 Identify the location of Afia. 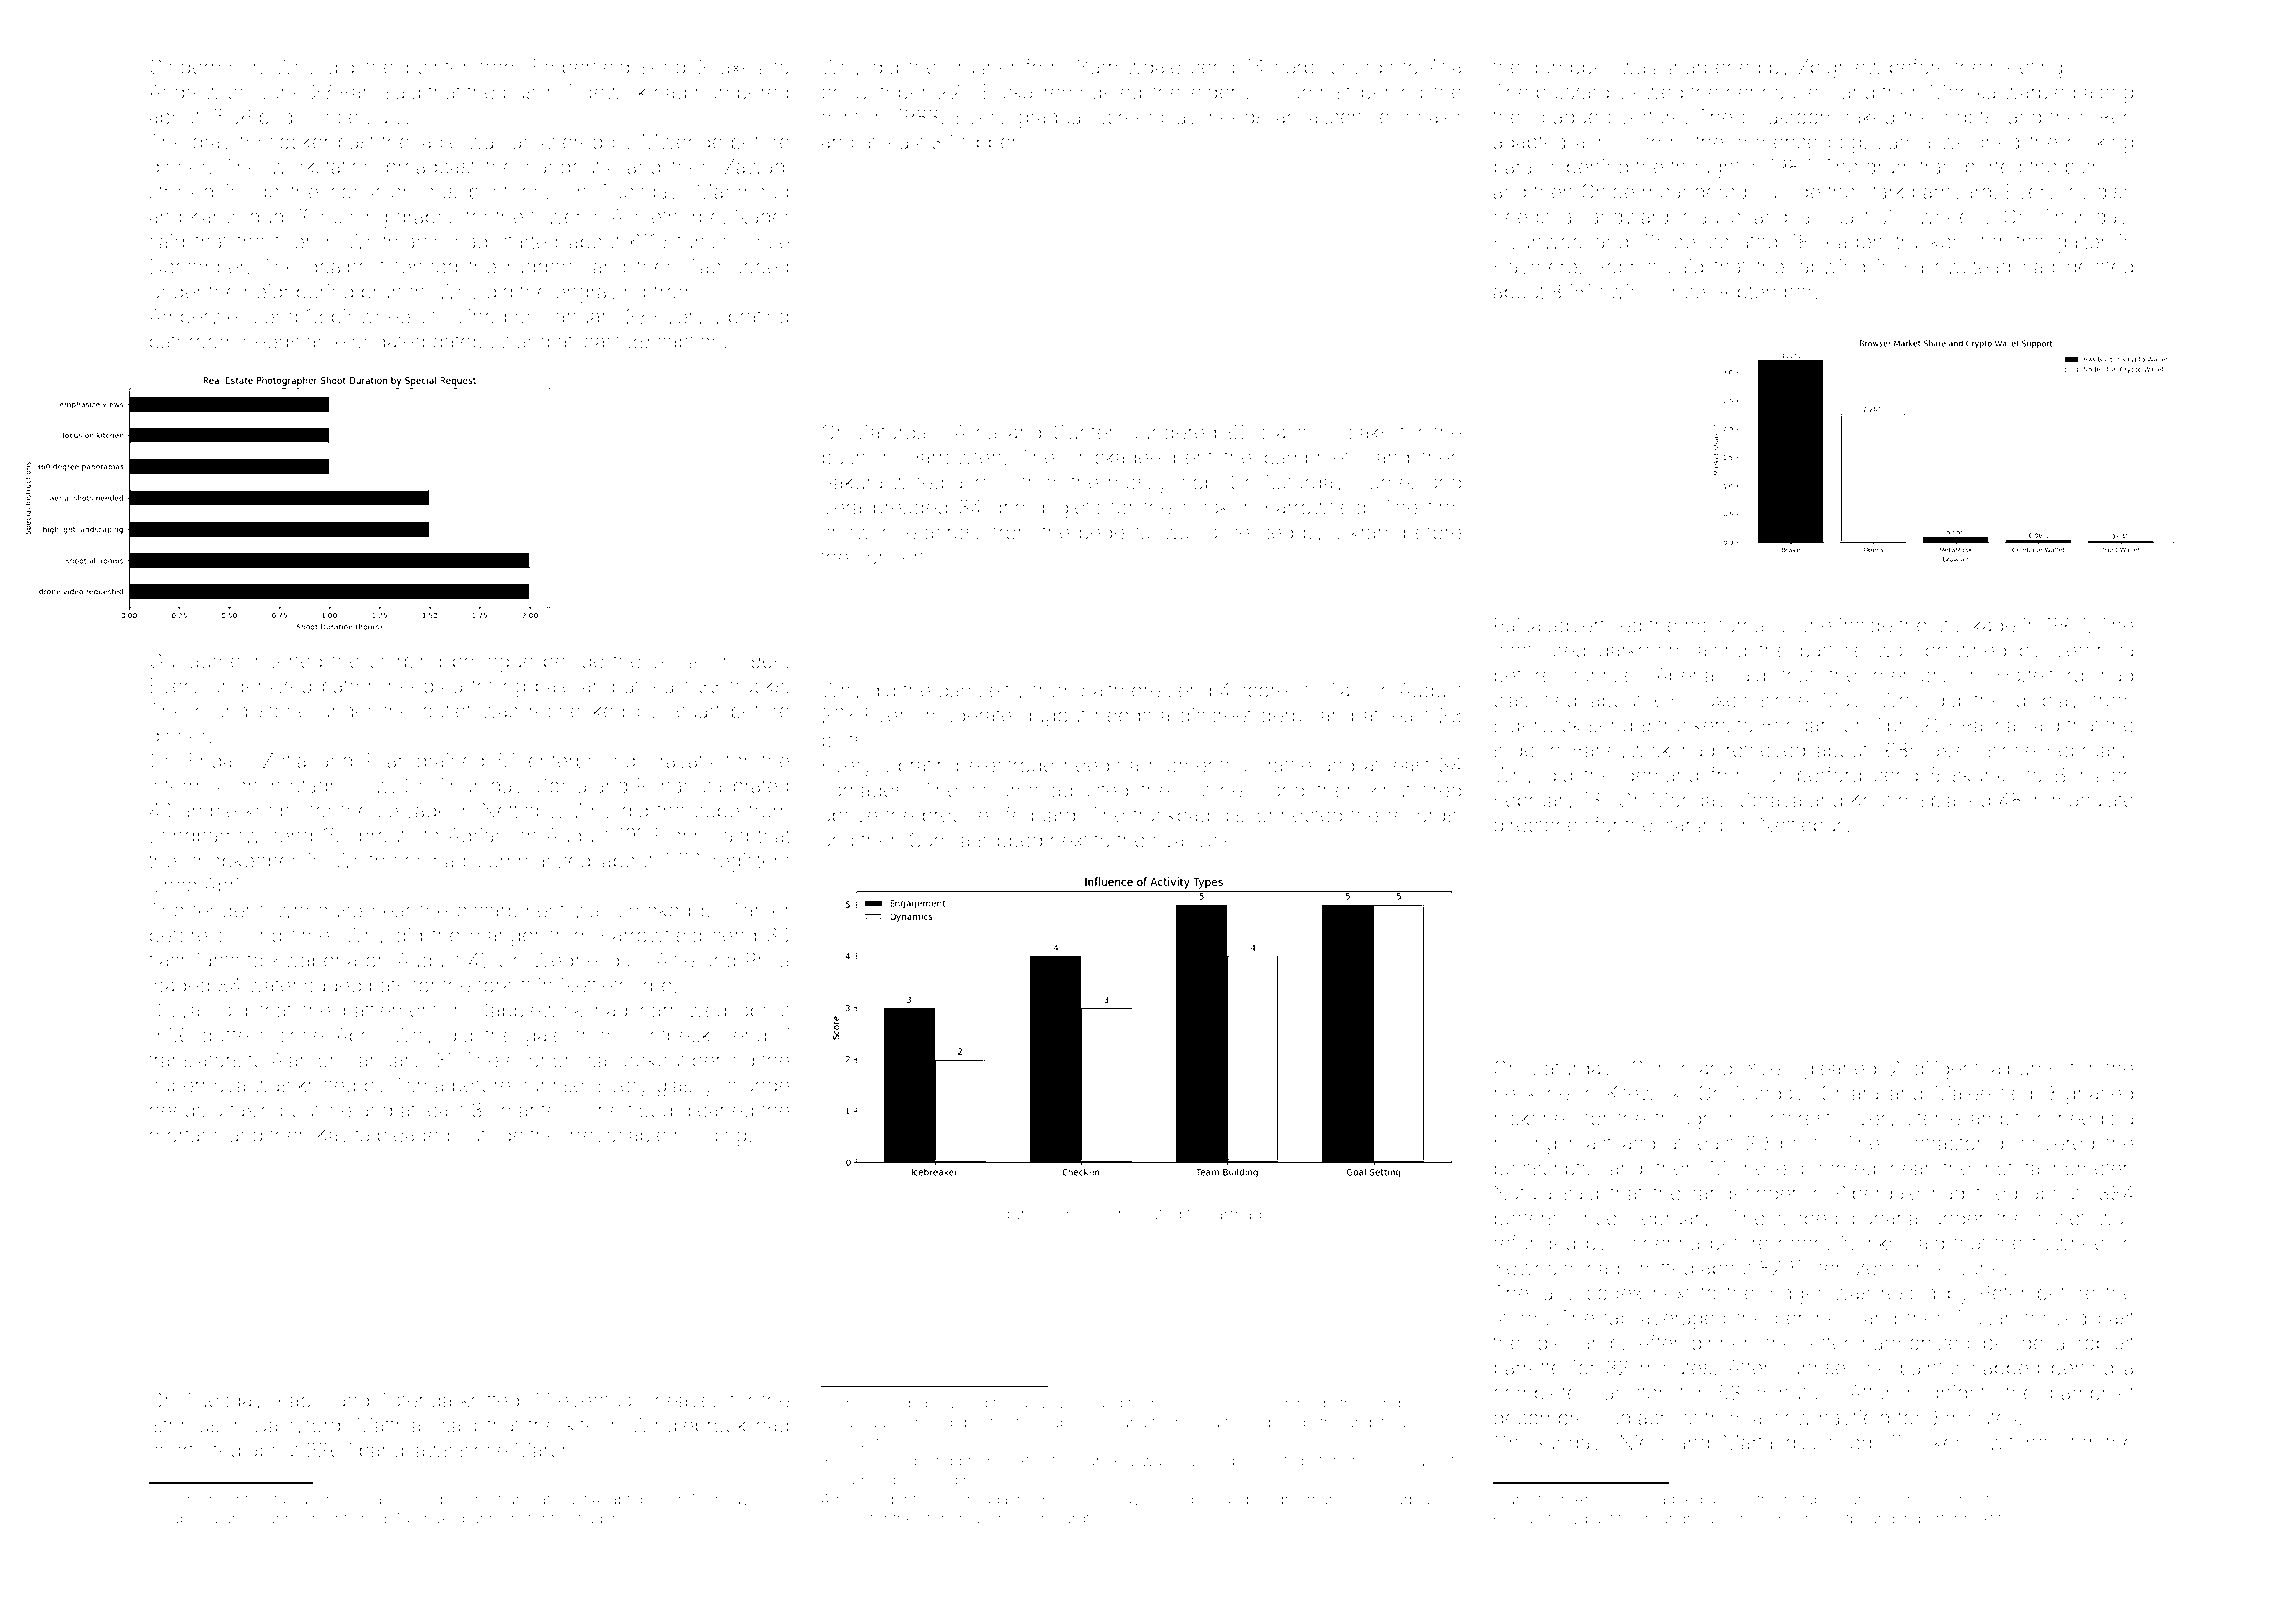
(1445, 66).
